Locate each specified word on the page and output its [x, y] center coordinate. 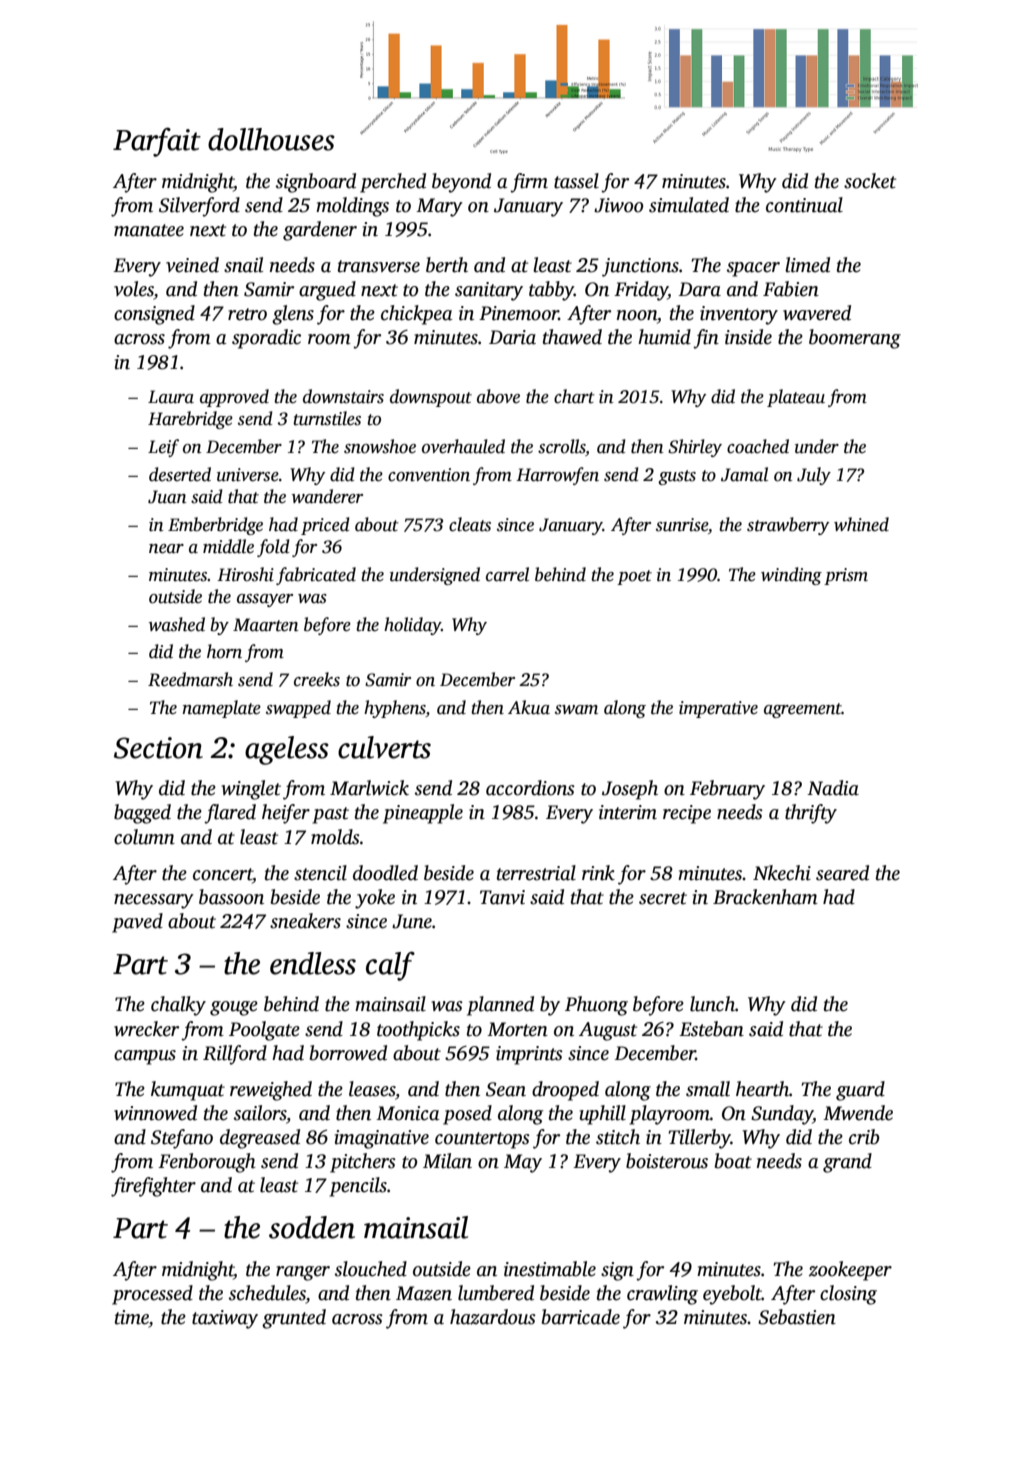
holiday [412, 626]
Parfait [157, 142]
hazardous [493, 1317]
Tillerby [700, 1139]
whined [861, 524]
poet [634, 577]
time [132, 1317]
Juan [167, 497]
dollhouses [271, 139]
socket [870, 181]
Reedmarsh [190, 679]
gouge [234, 1008]
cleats [470, 524]
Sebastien [797, 1317]
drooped [565, 1091]
